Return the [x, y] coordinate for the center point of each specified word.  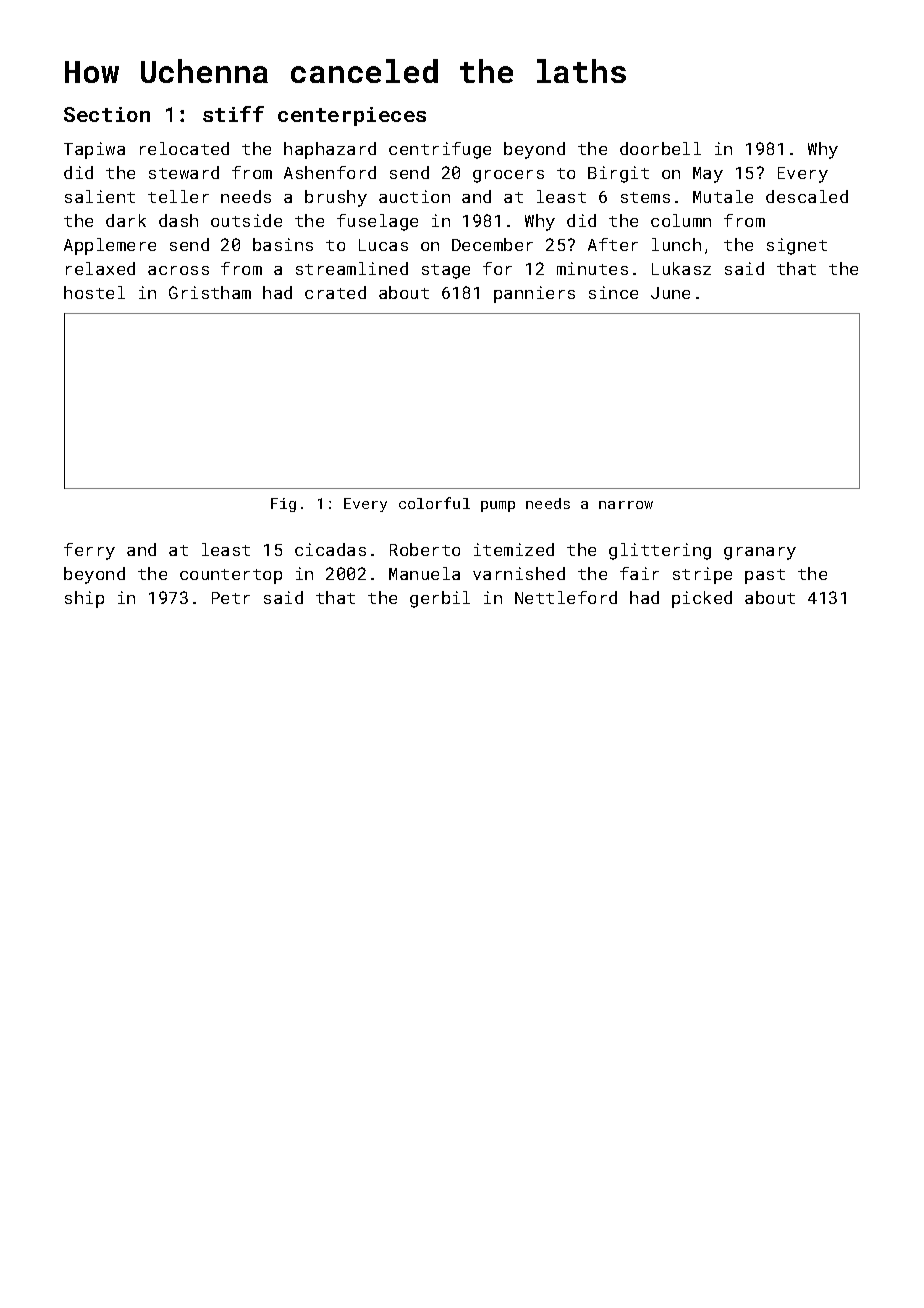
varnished [519, 573]
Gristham [210, 292]
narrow [626, 505]
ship [84, 599]
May [708, 175]
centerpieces [352, 116]
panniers [534, 294]
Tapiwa [94, 150]
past [765, 576]
